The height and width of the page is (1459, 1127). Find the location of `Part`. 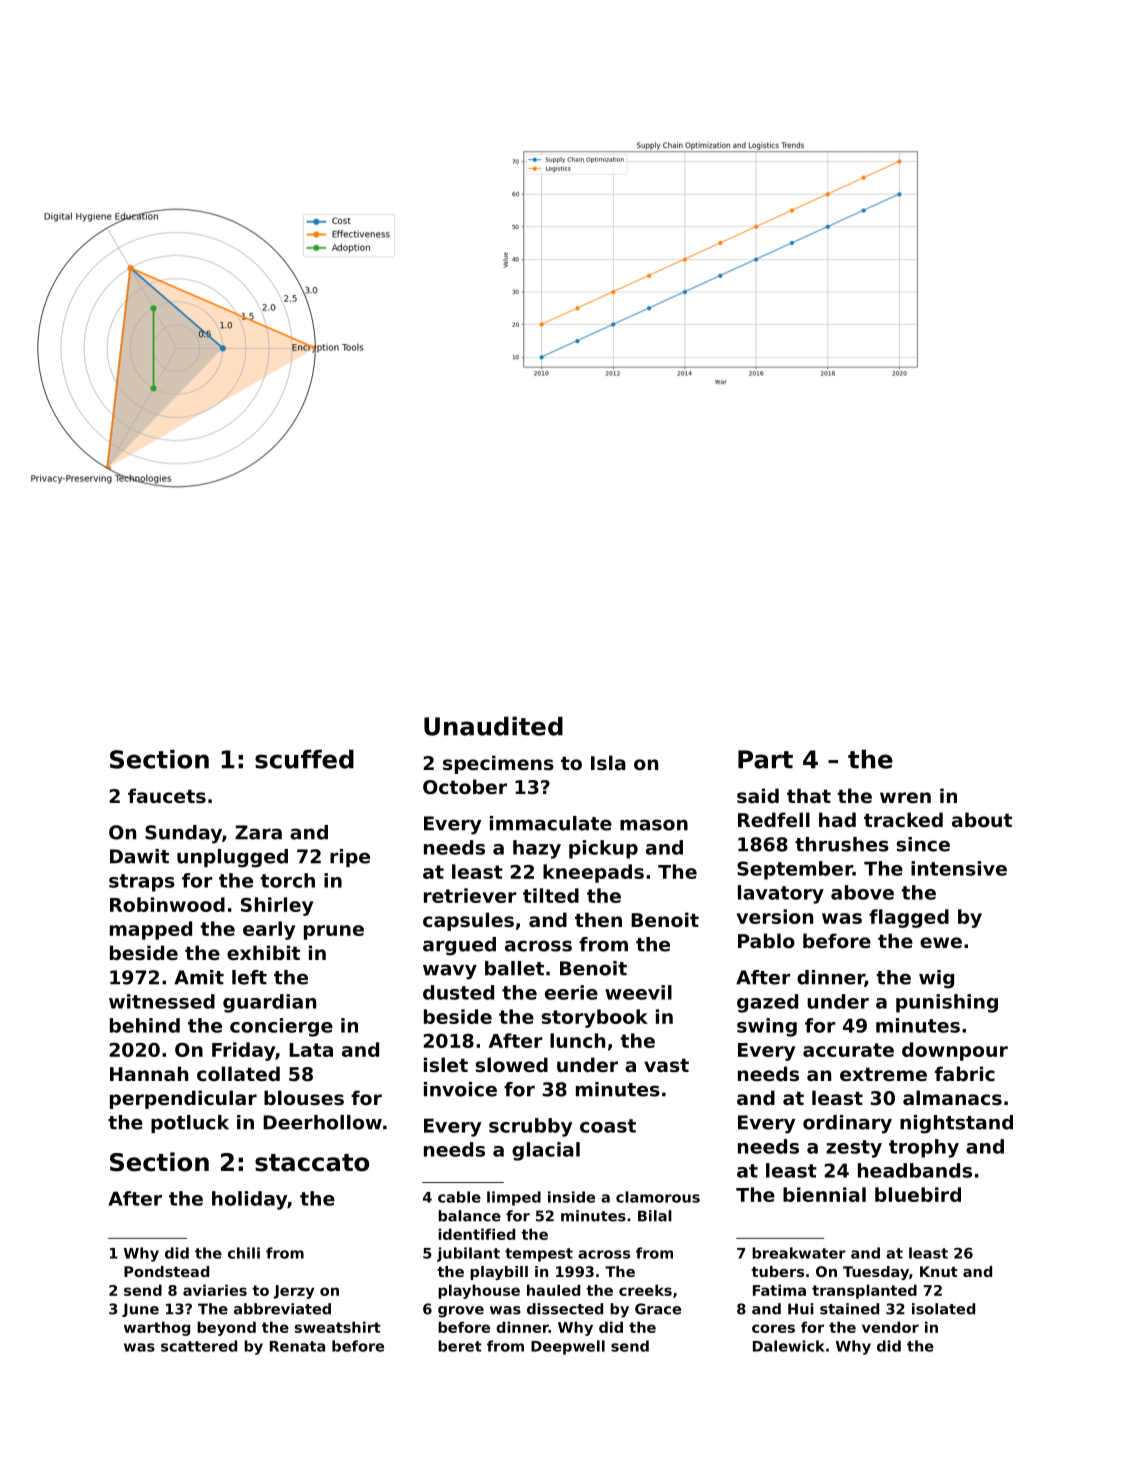

Part is located at coordinates (765, 759).
